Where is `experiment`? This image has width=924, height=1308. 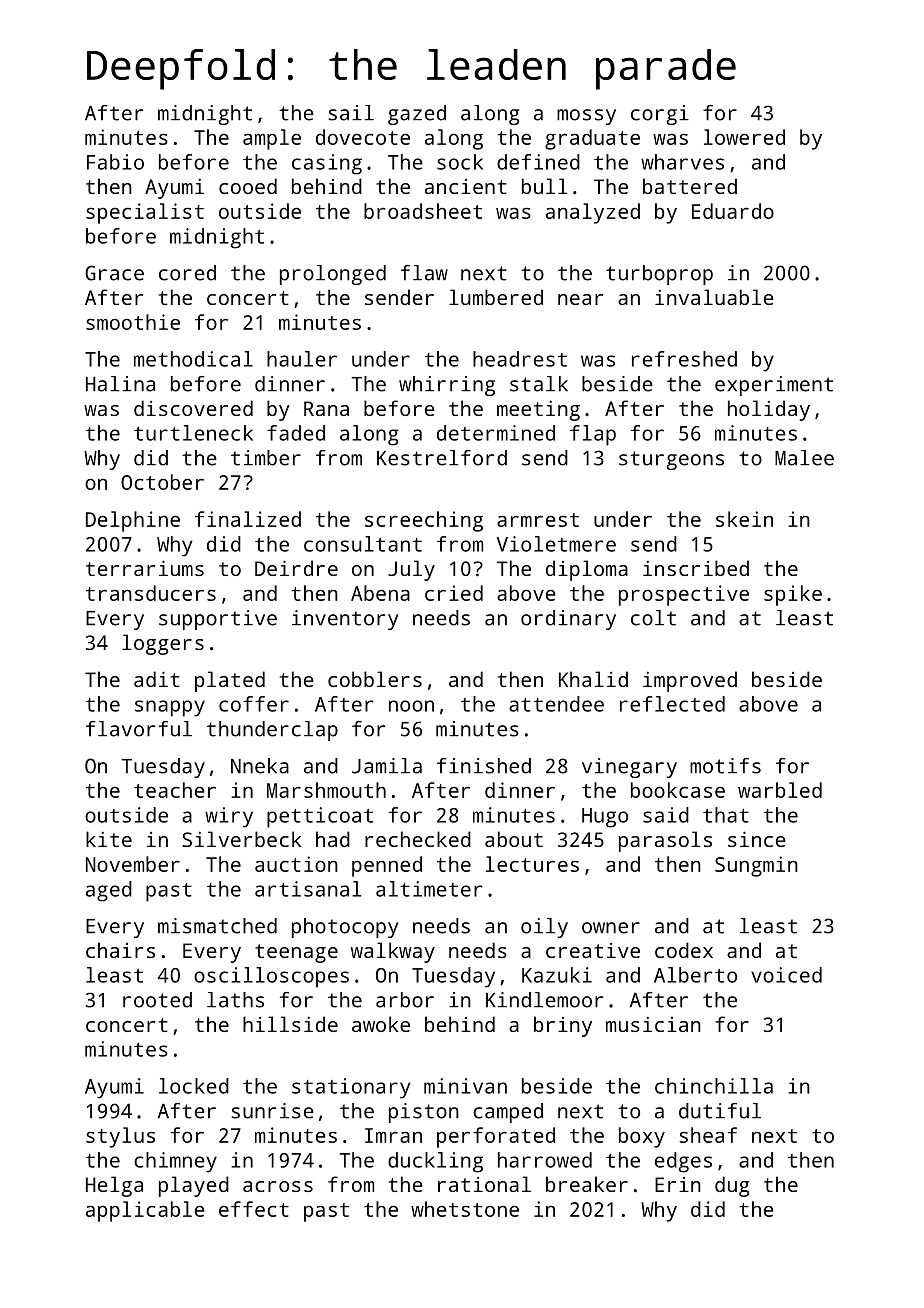
experiment is located at coordinates (774, 386).
